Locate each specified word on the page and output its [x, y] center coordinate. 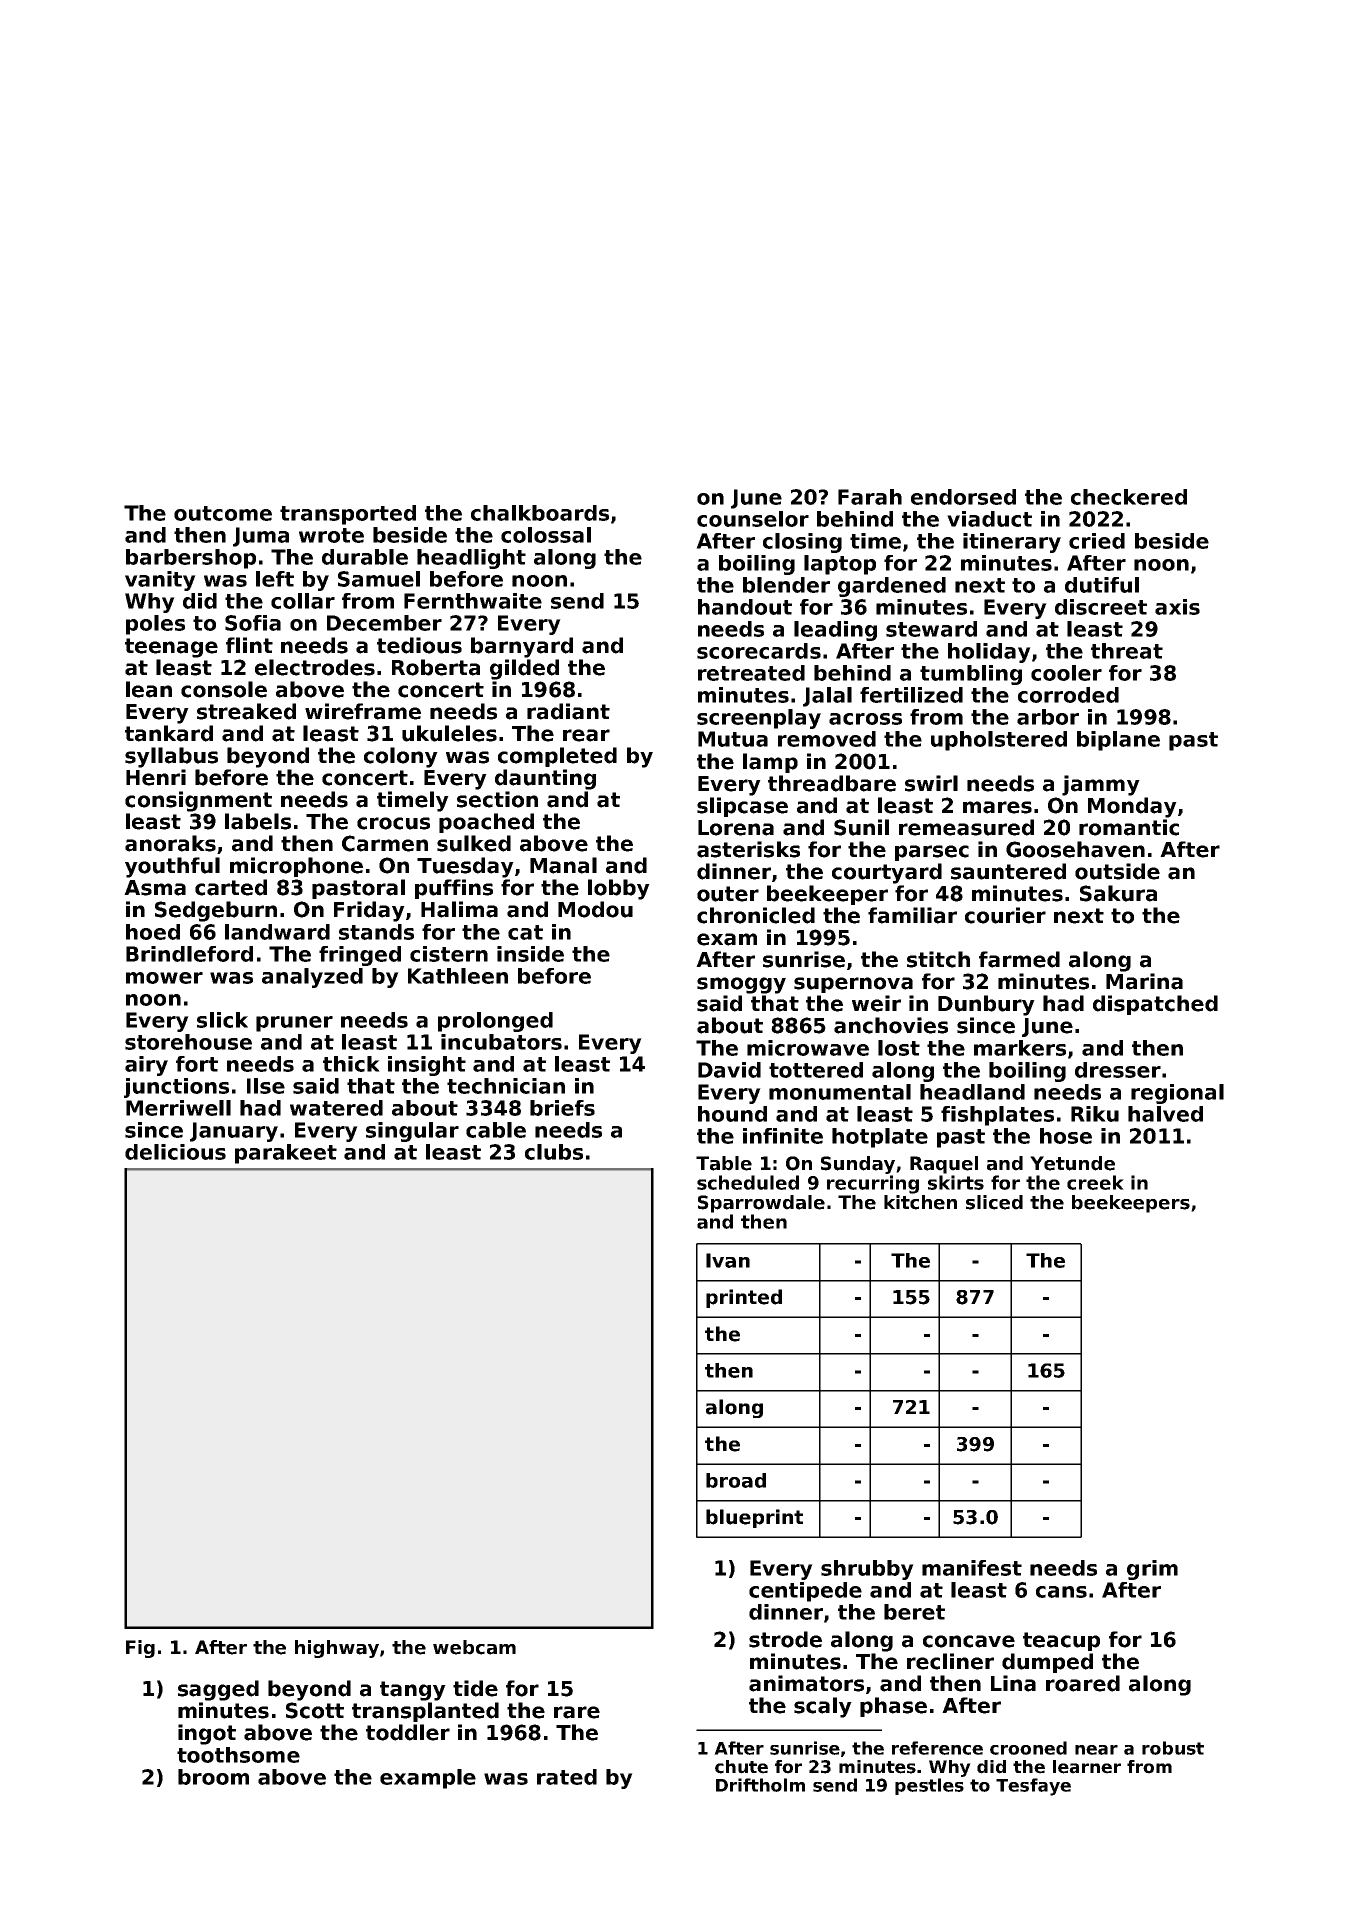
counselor [753, 519]
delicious [175, 1152]
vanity [160, 581]
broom [213, 1777]
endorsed [963, 497]
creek [1095, 1182]
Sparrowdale [761, 1204]
